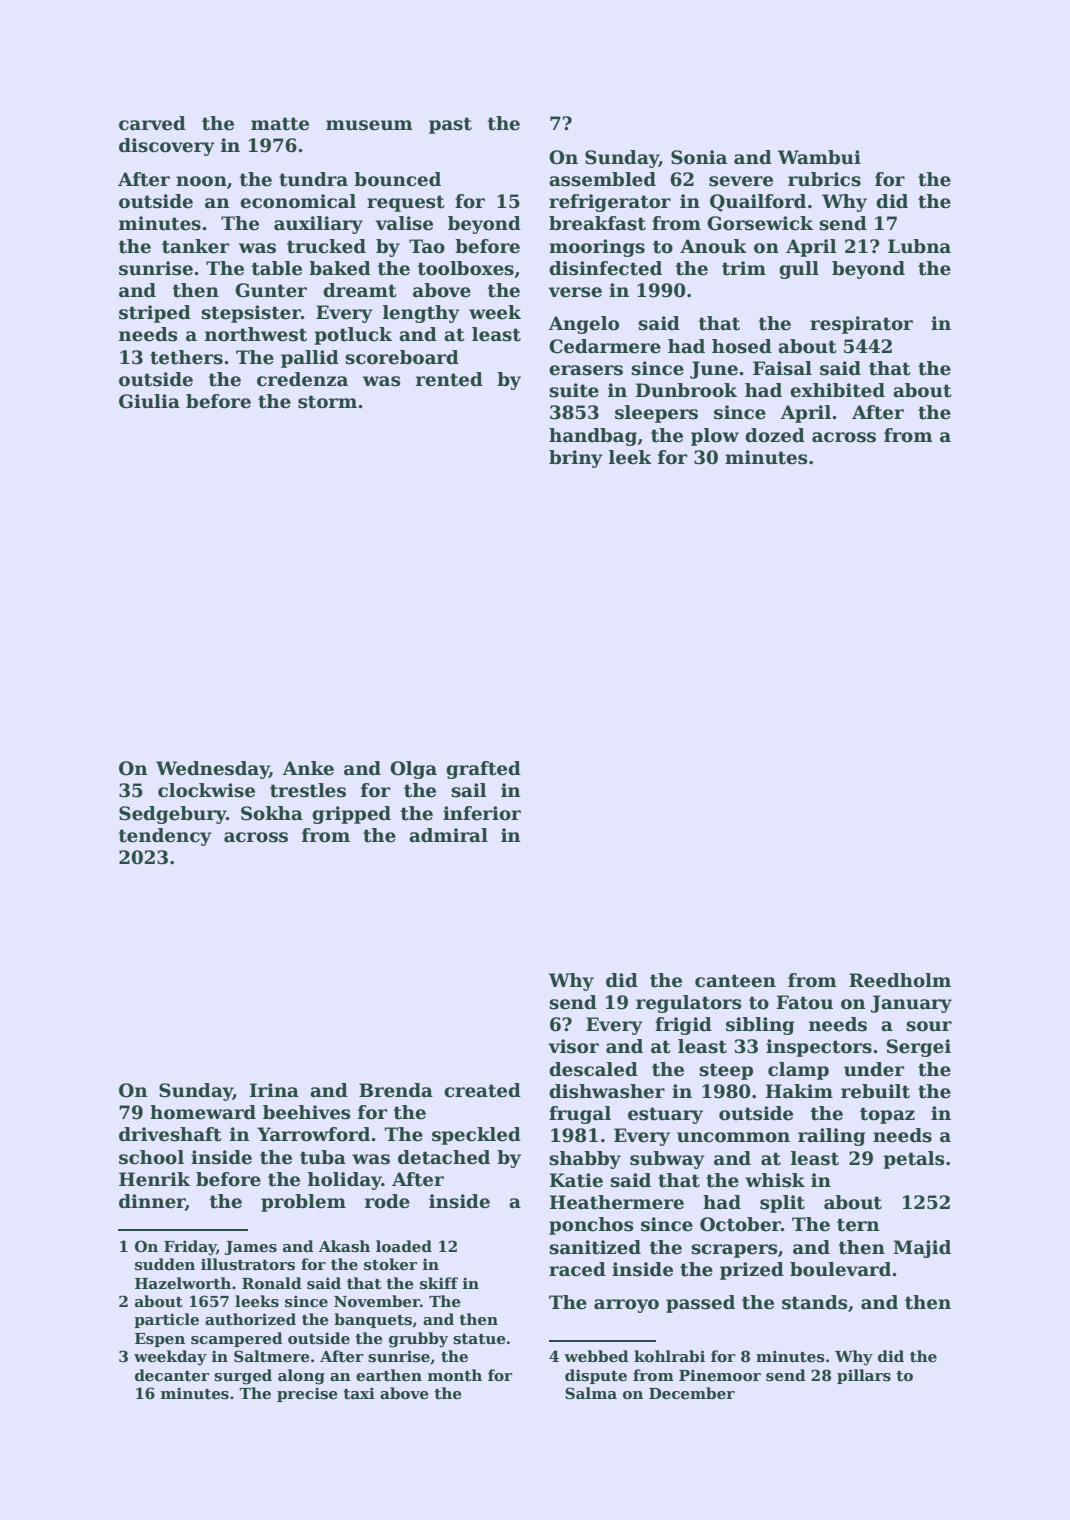 The height and width of the document is (1520, 1070). Describe the element at coordinates (313, 179) in the document. I see `tundra` at that location.
